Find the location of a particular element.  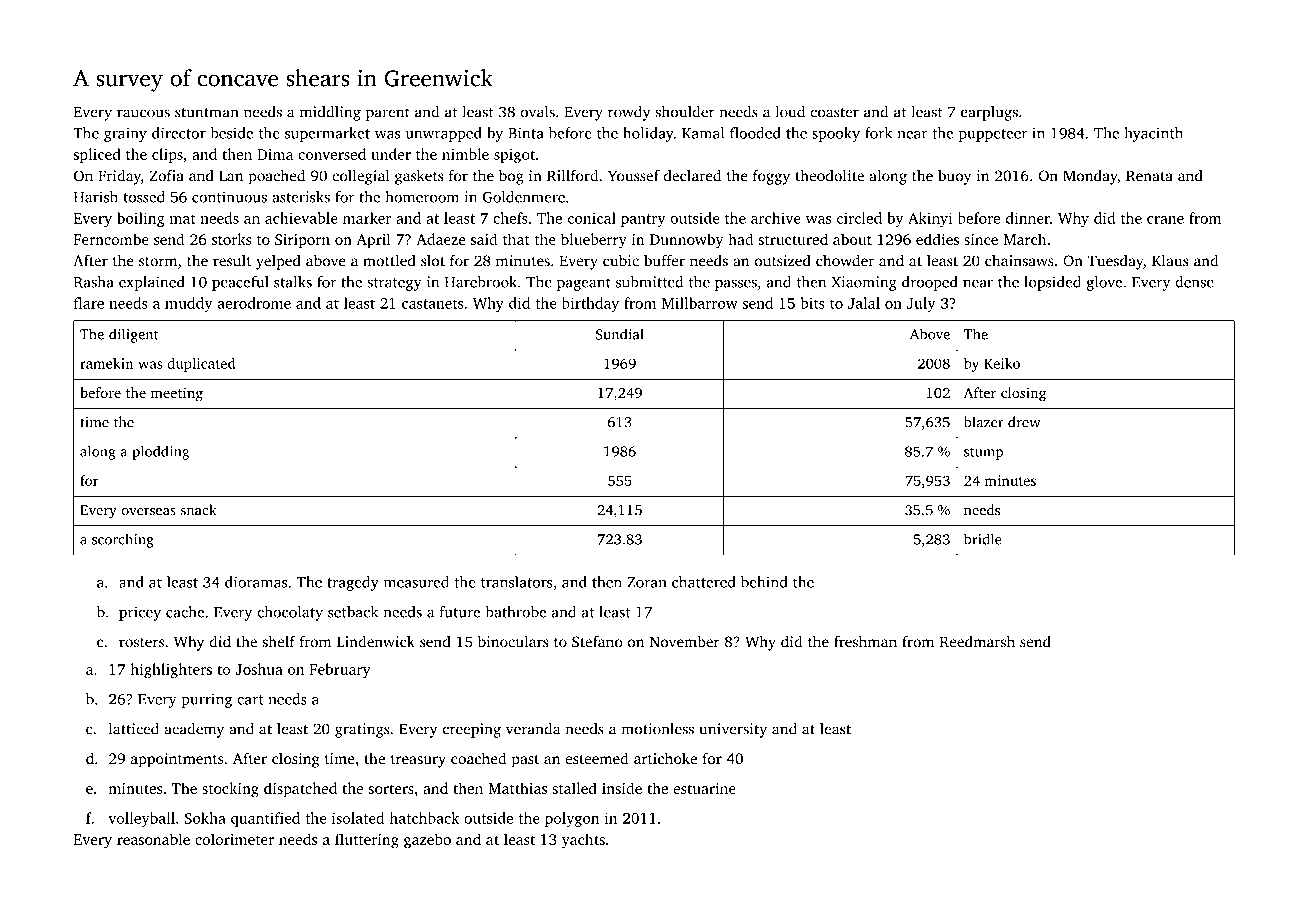

yachts is located at coordinates (583, 841).
